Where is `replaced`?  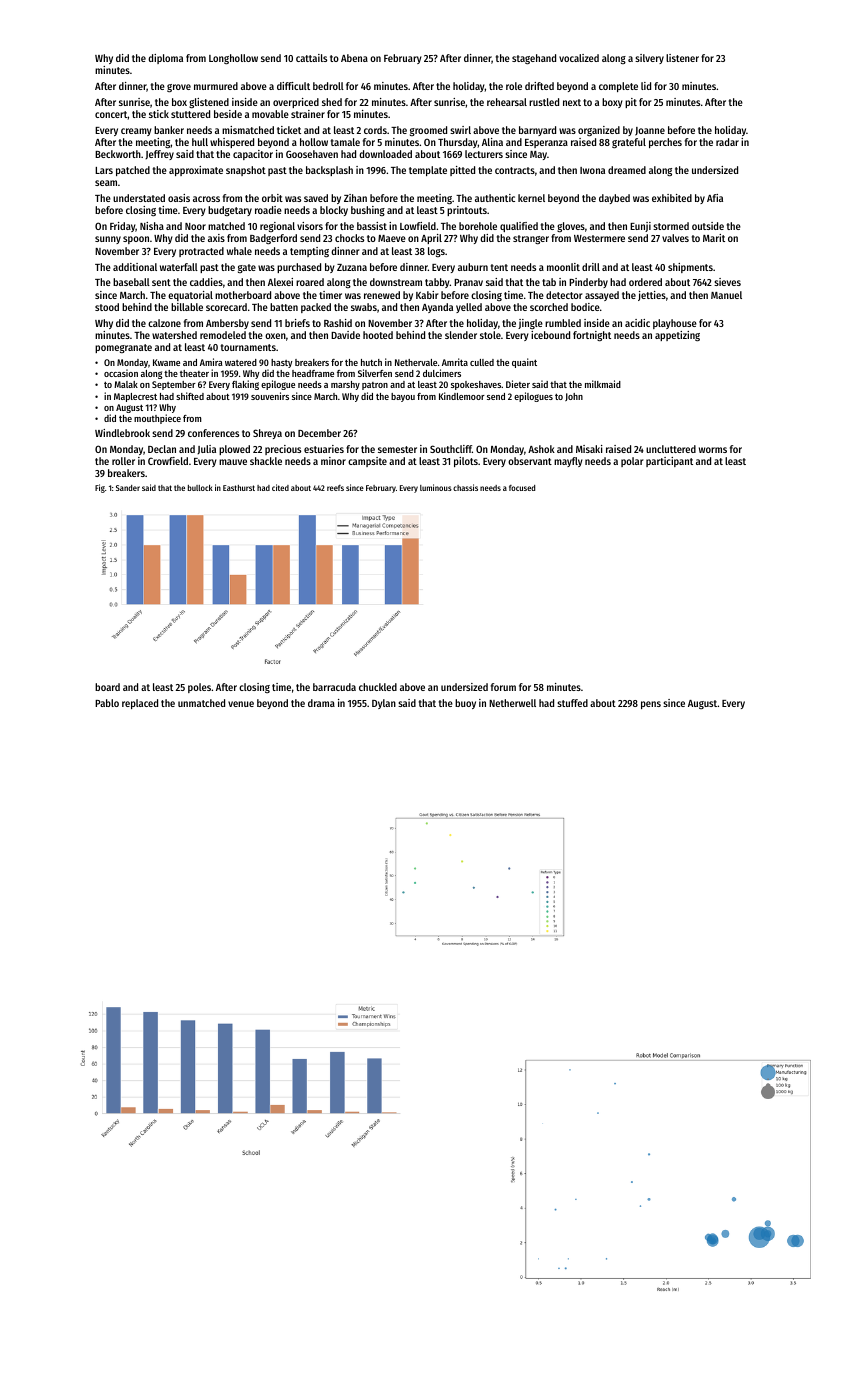 replaced is located at coordinates (140, 704).
